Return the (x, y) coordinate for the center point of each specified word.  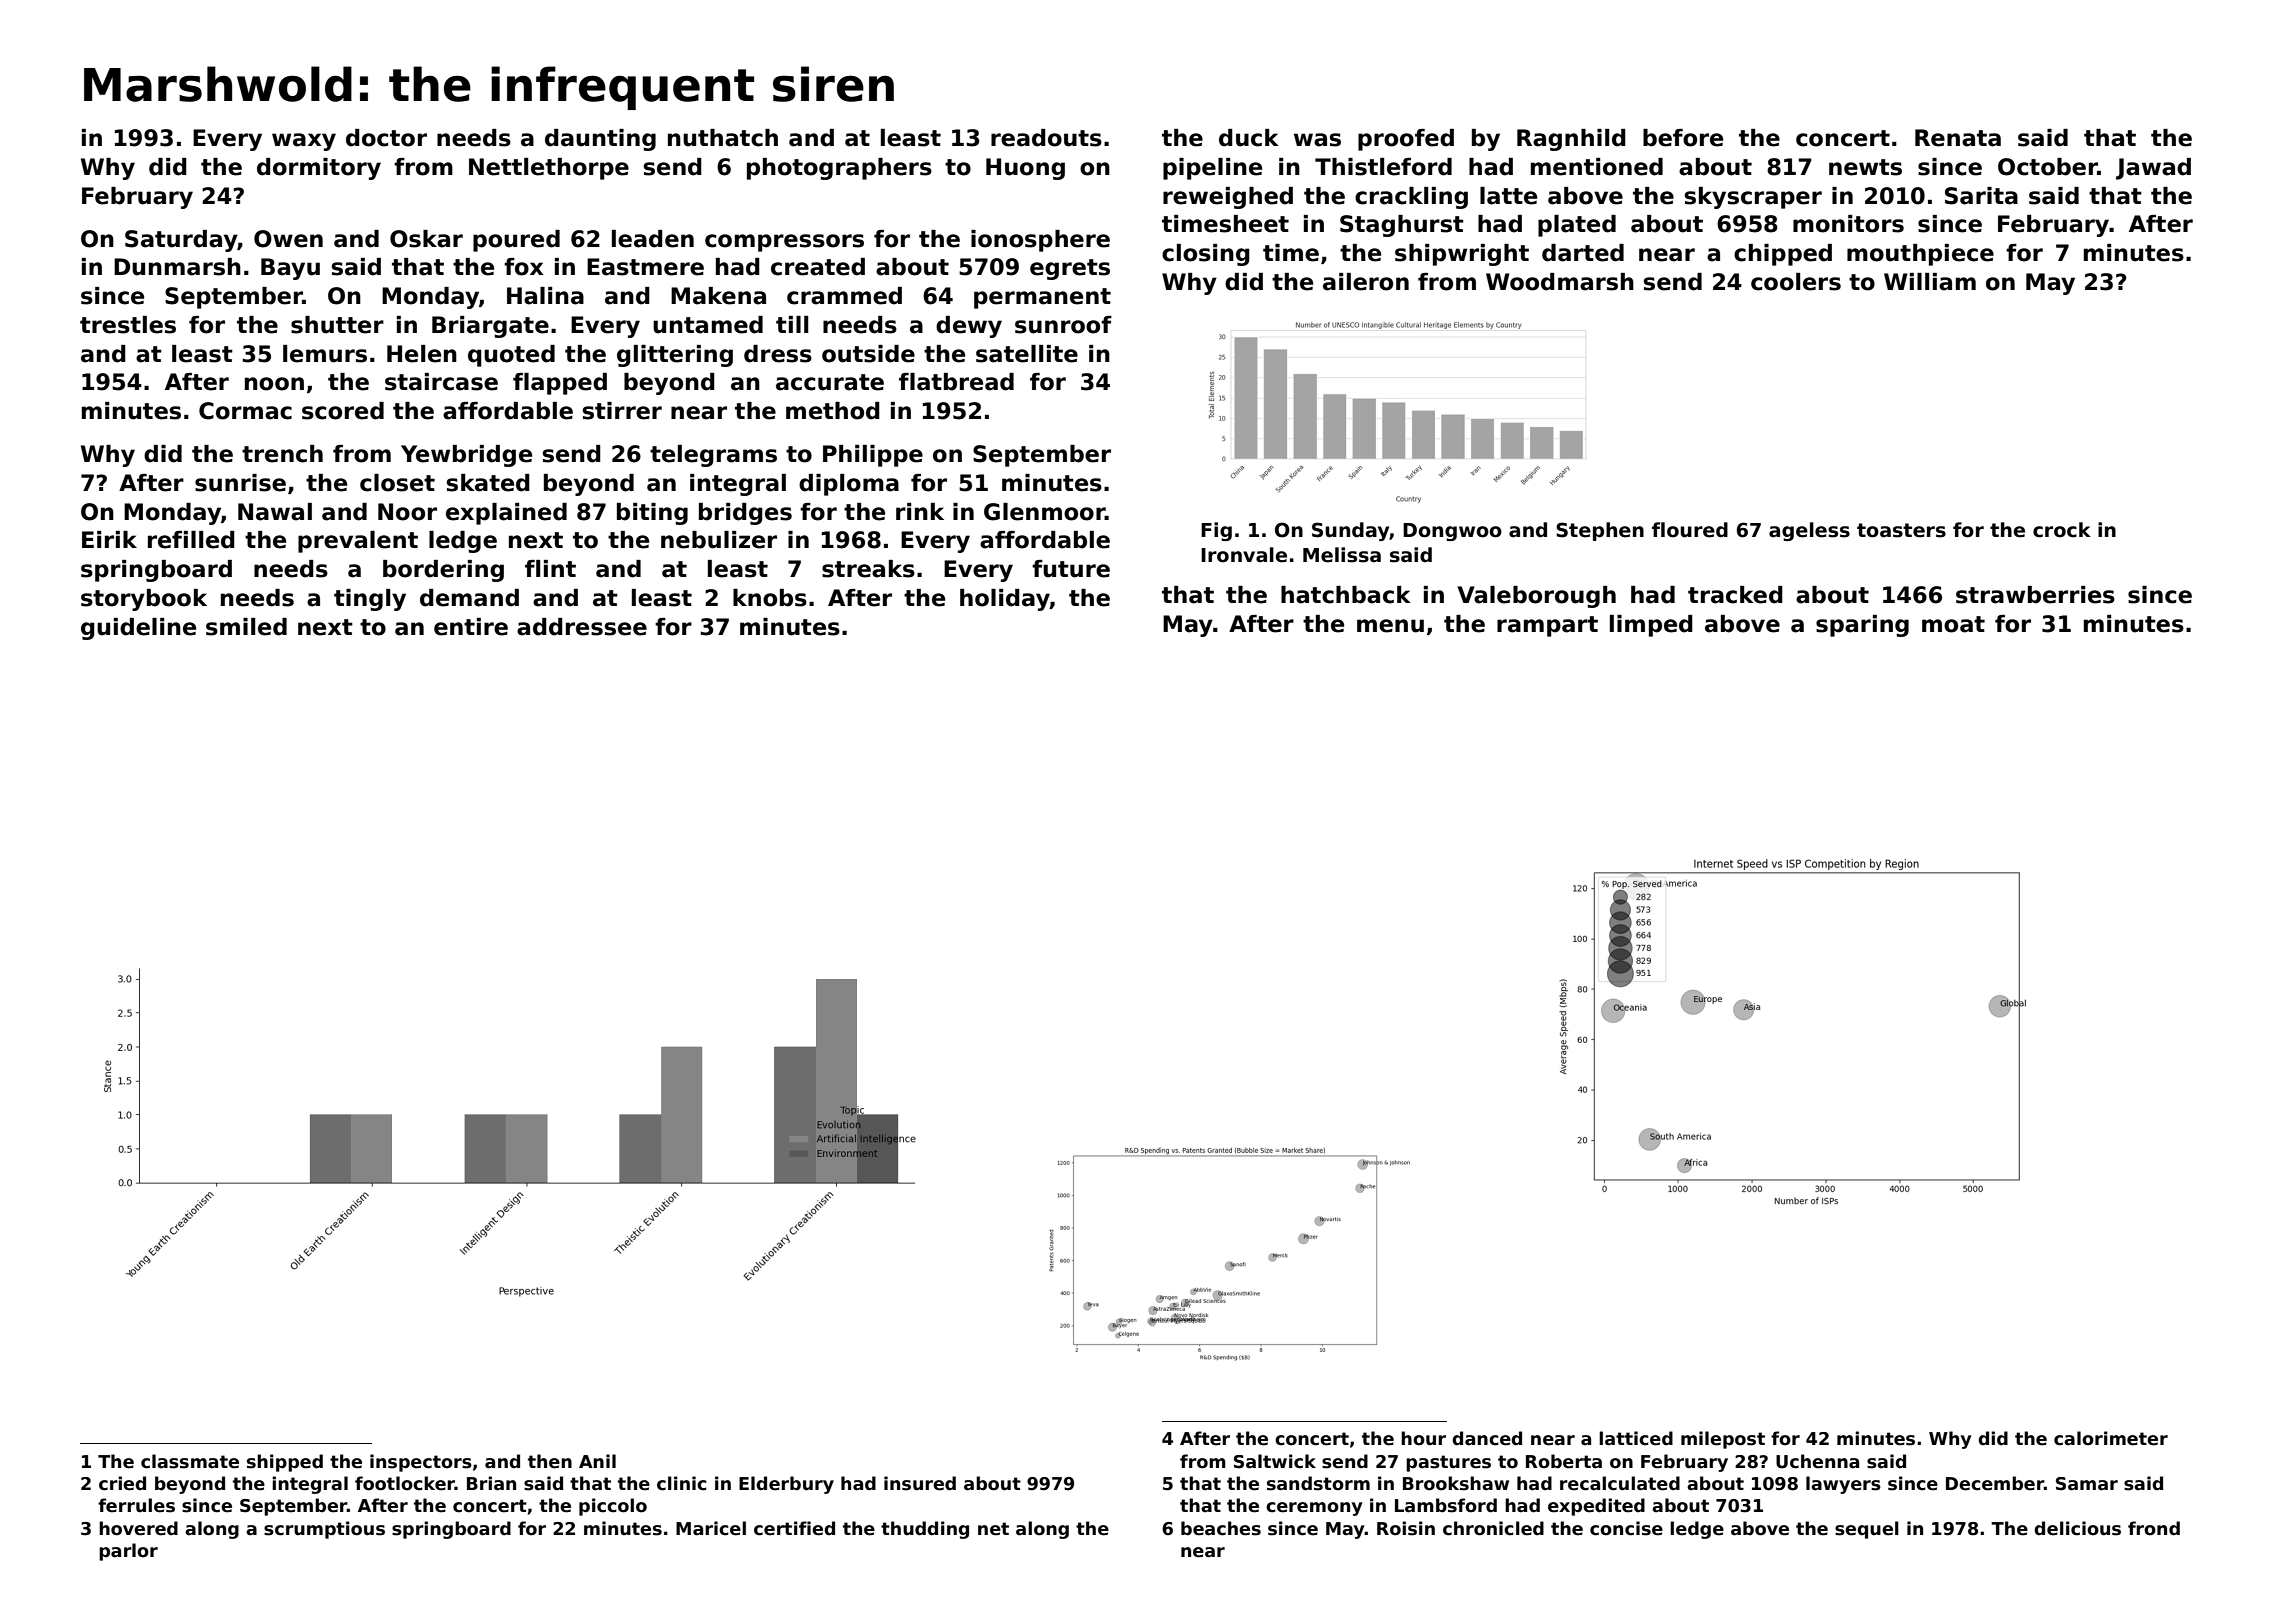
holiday (1005, 600)
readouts (1046, 138)
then (550, 1461)
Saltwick (1275, 1461)
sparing (1862, 626)
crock (2062, 530)
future (1071, 569)
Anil (597, 1461)
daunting (600, 140)
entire (471, 627)
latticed (1636, 1438)
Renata (1958, 138)
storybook (144, 600)
